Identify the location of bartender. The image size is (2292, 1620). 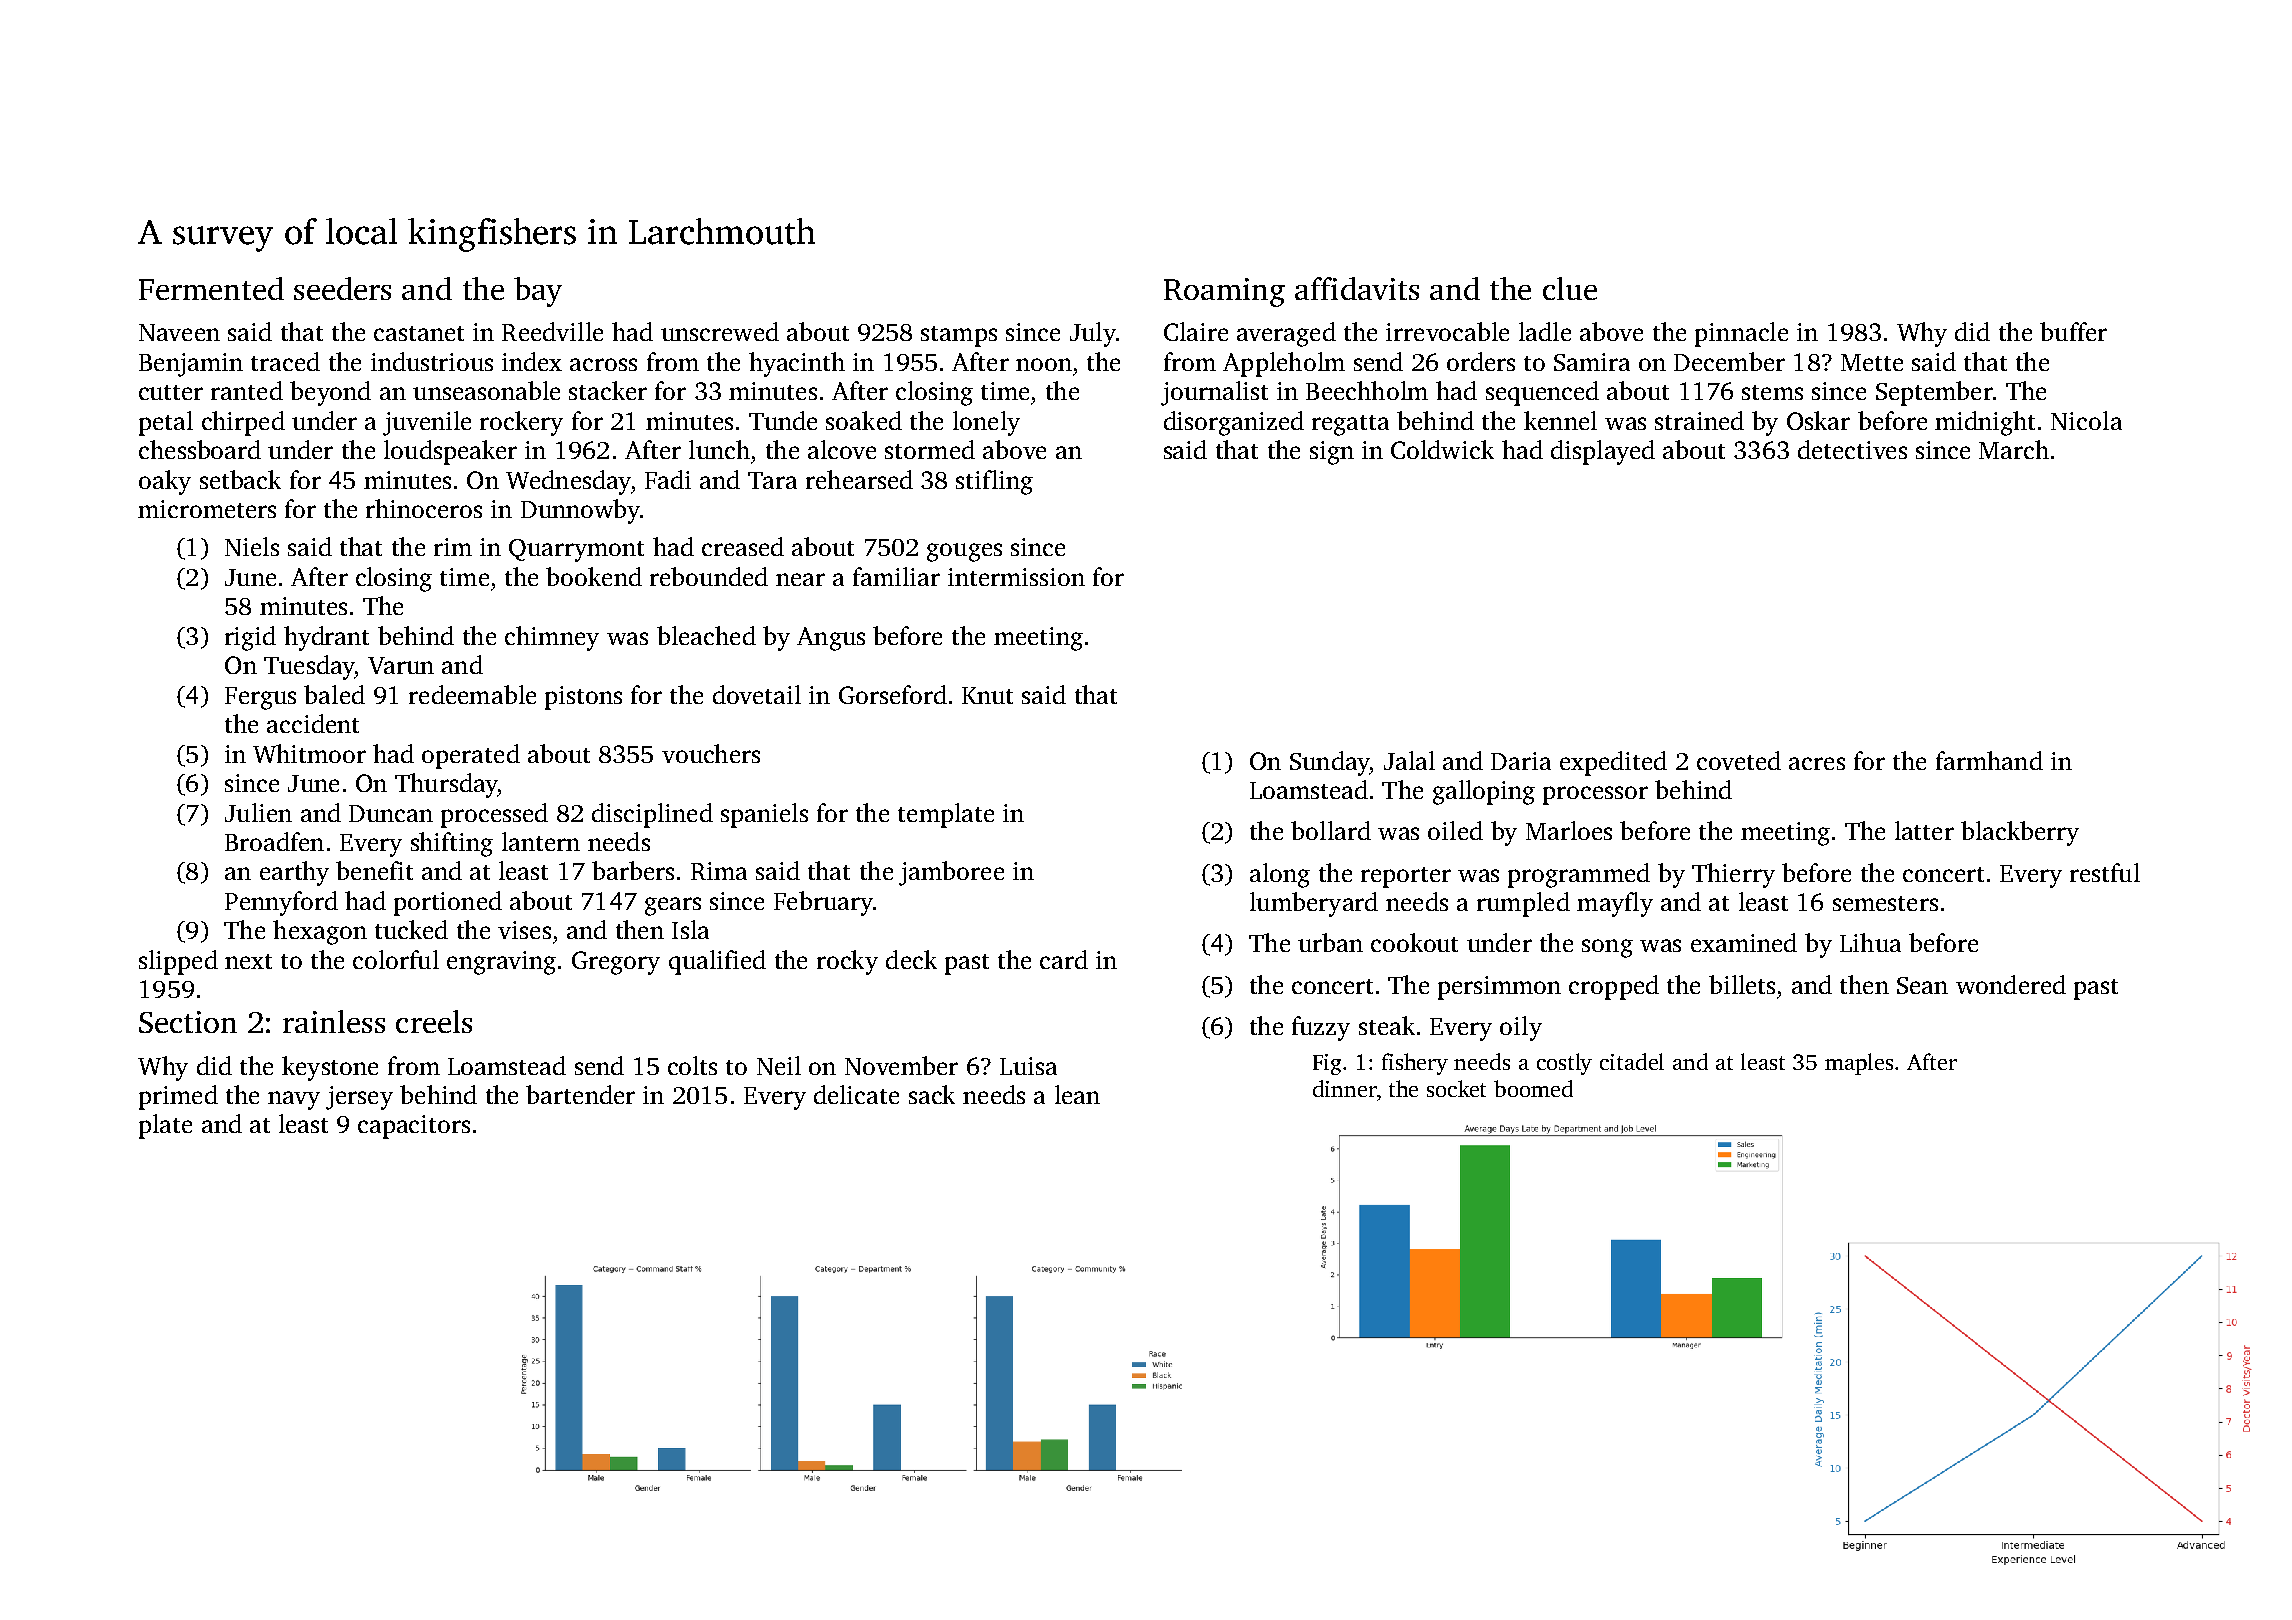
(580, 1094).
